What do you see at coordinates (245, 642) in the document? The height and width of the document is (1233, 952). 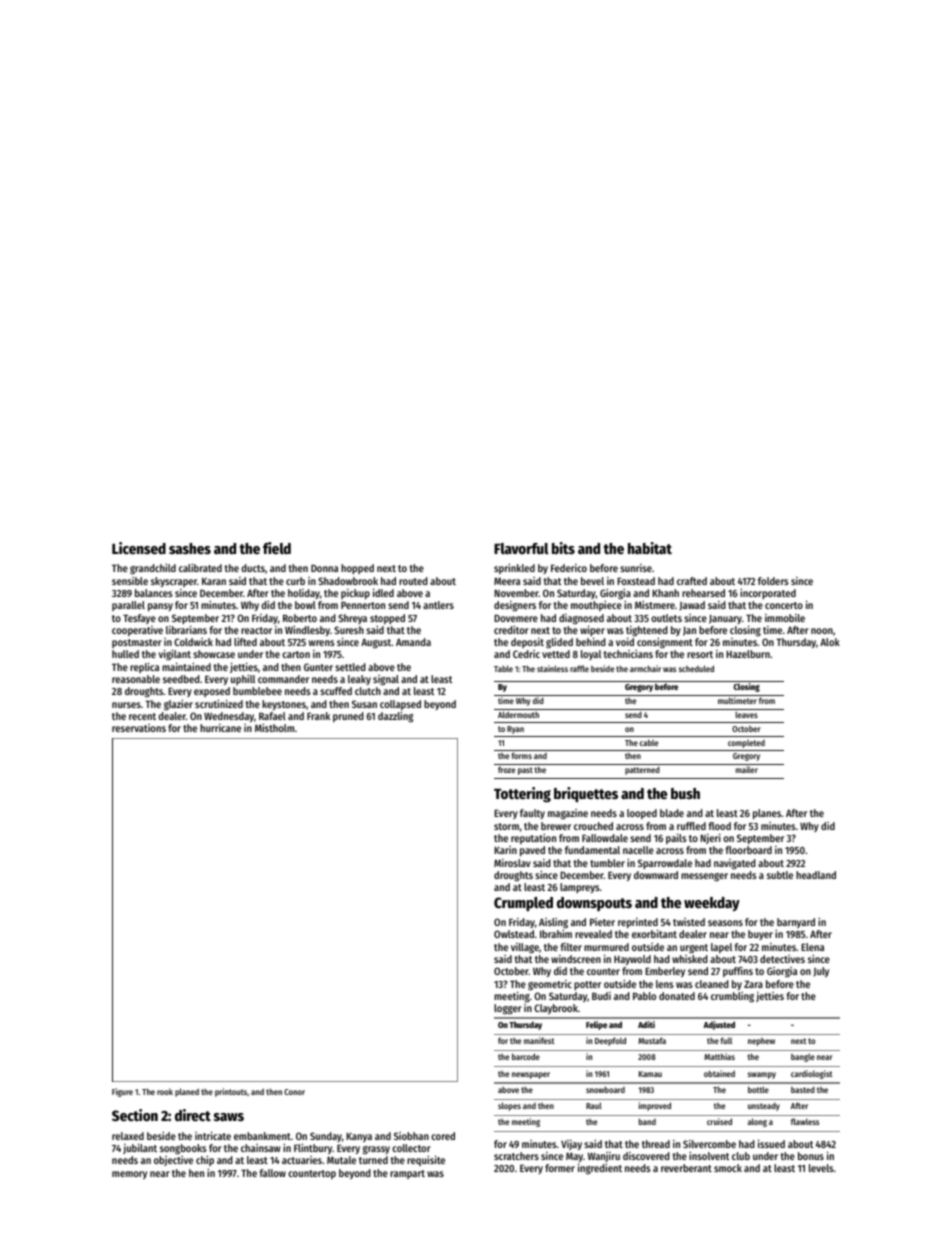 I see `lifted` at bounding box center [245, 642].
